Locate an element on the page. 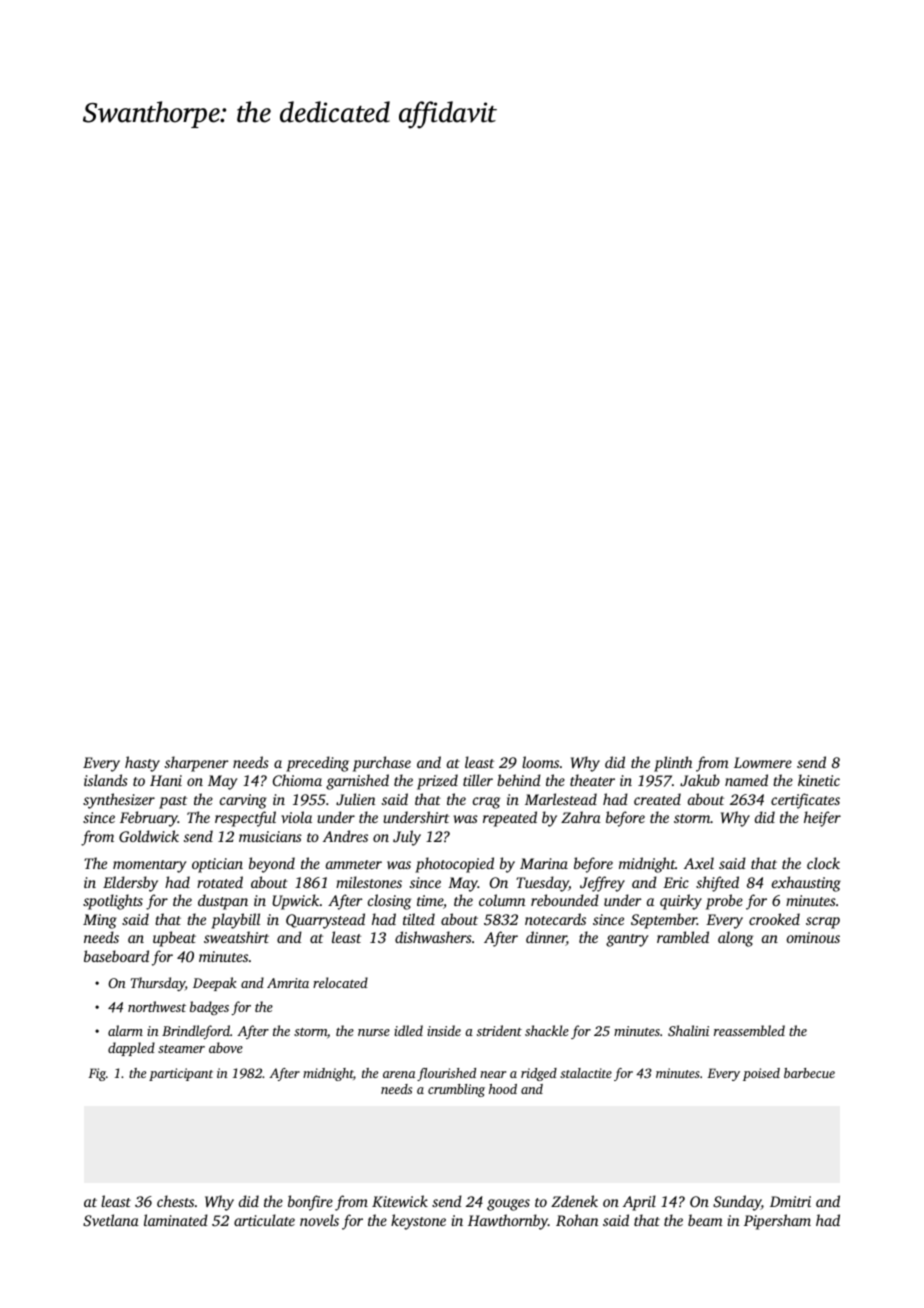 This document has height=1308, width=924. photocopied is located at coordinates (454, 865).
